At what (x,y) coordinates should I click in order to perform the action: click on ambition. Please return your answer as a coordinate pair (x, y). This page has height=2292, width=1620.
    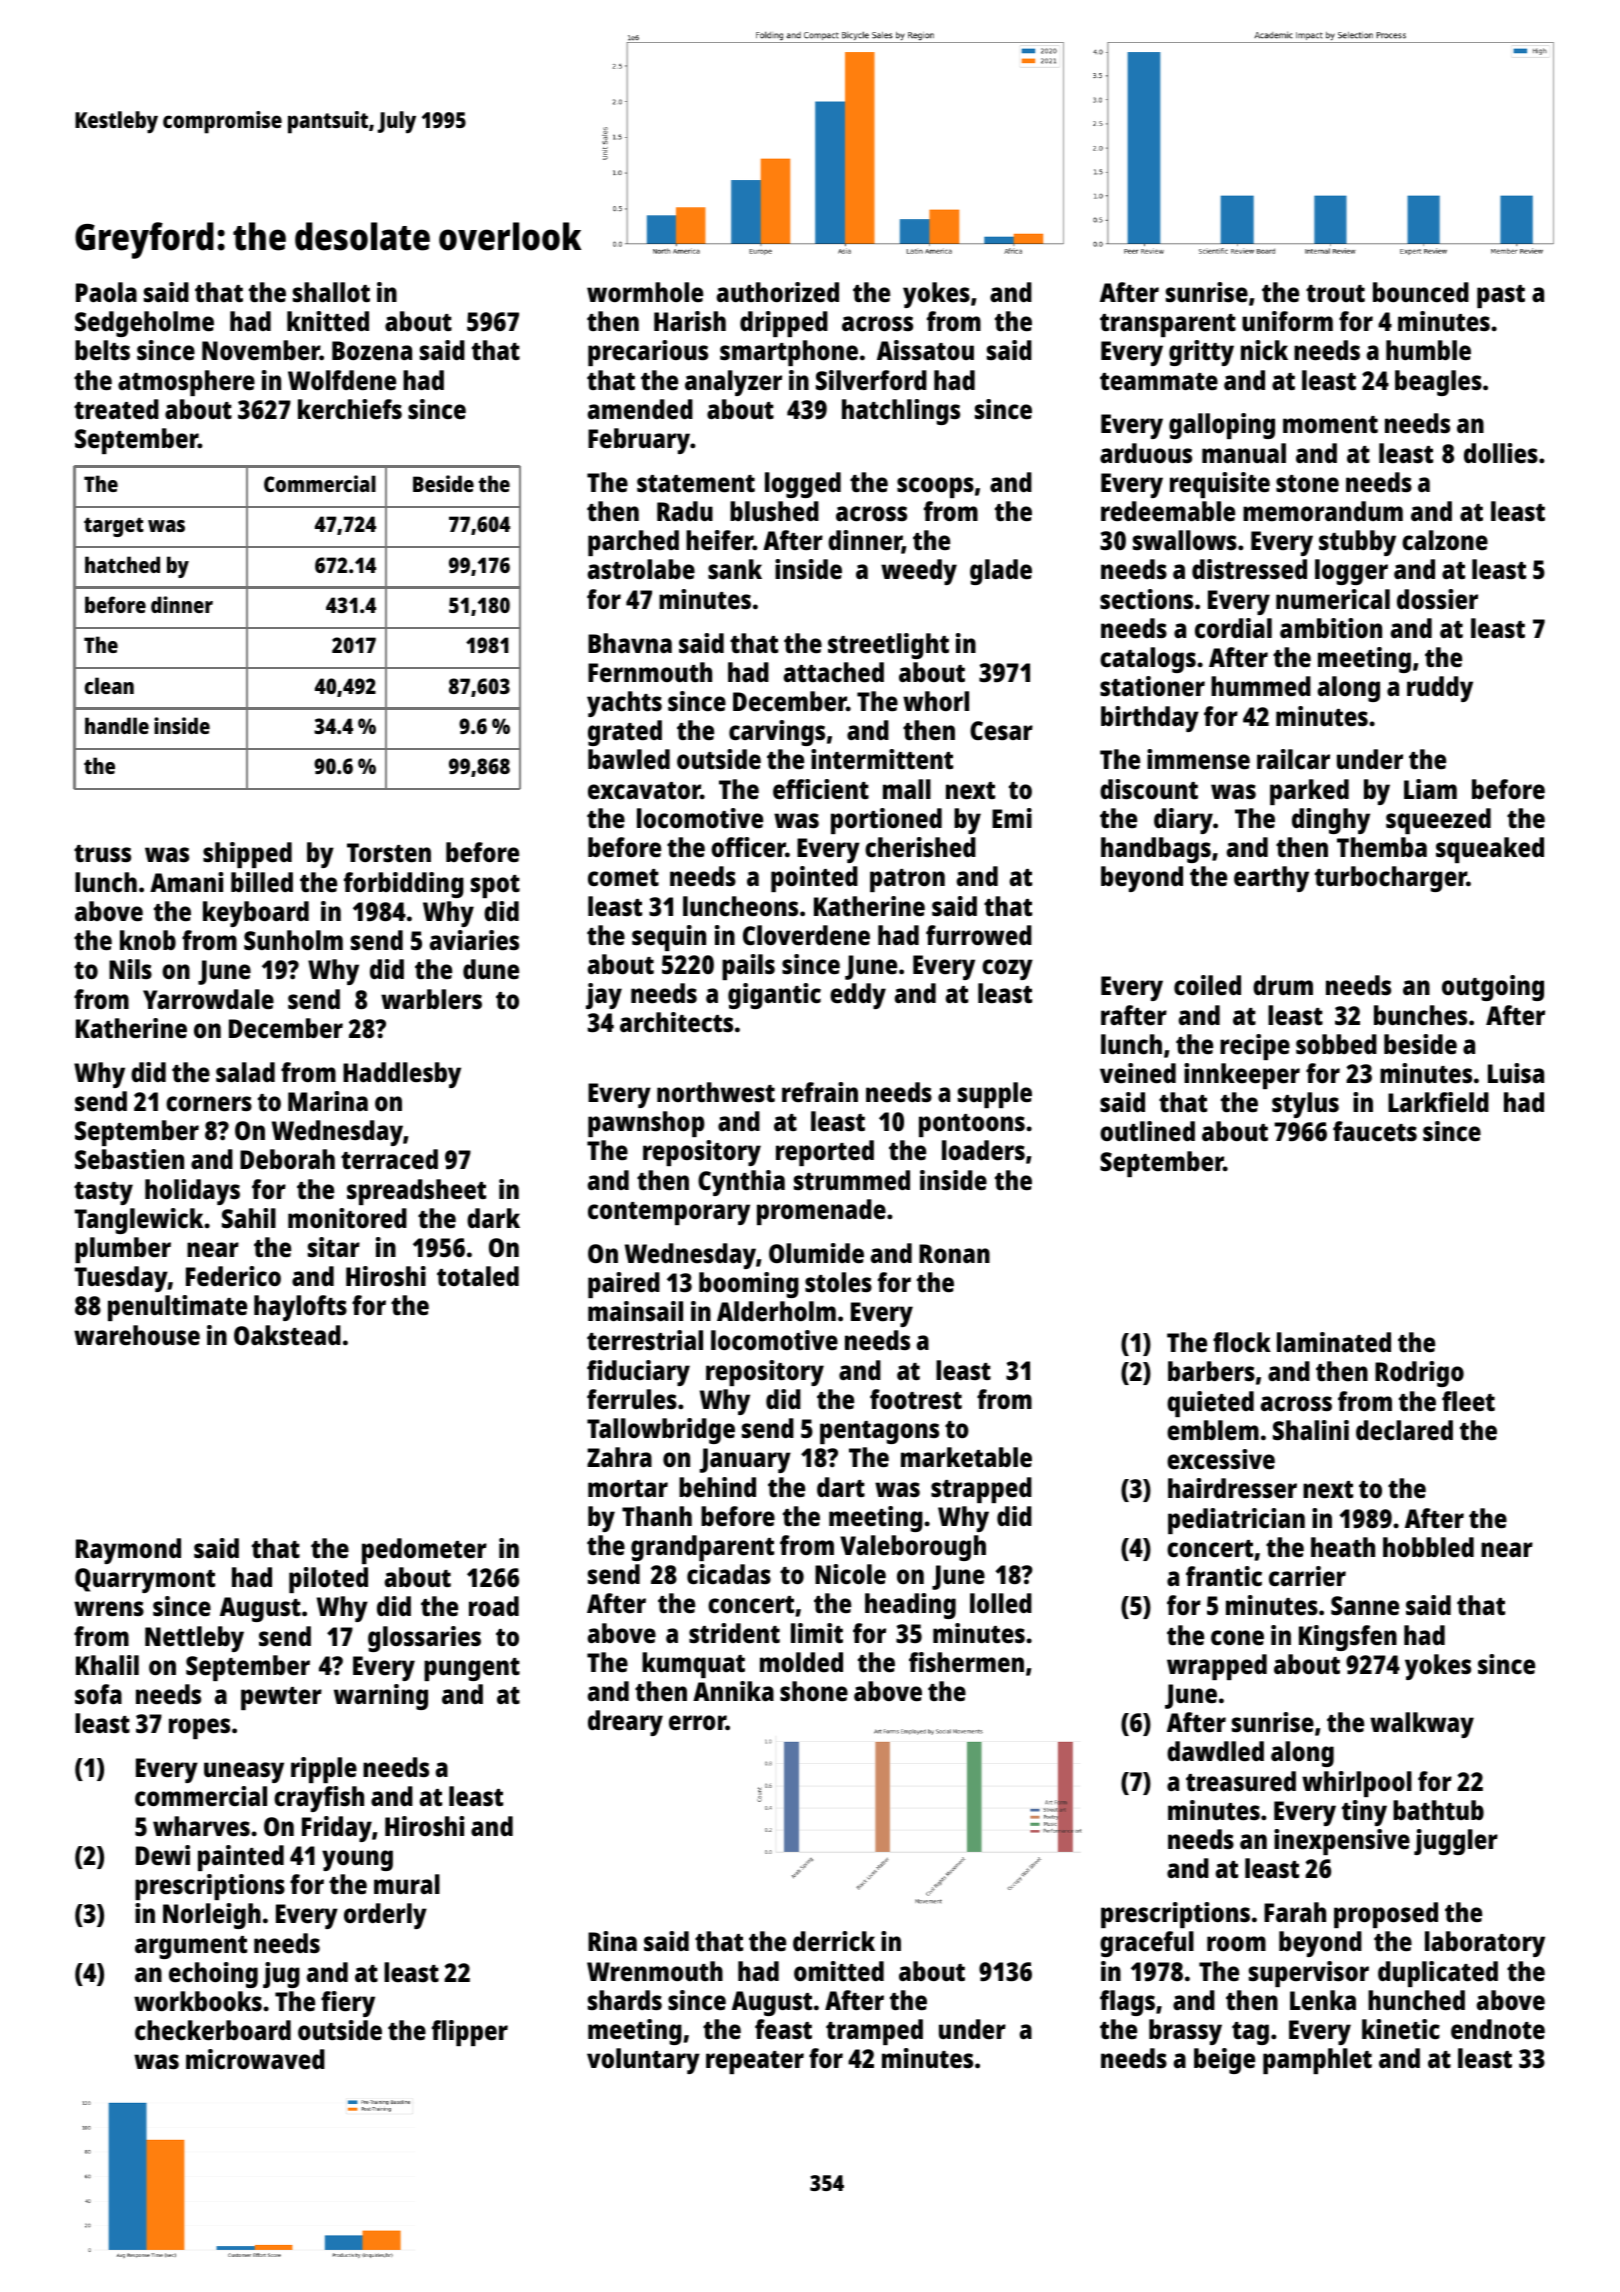
    Looking at the image, I should click on (1331, 628).
